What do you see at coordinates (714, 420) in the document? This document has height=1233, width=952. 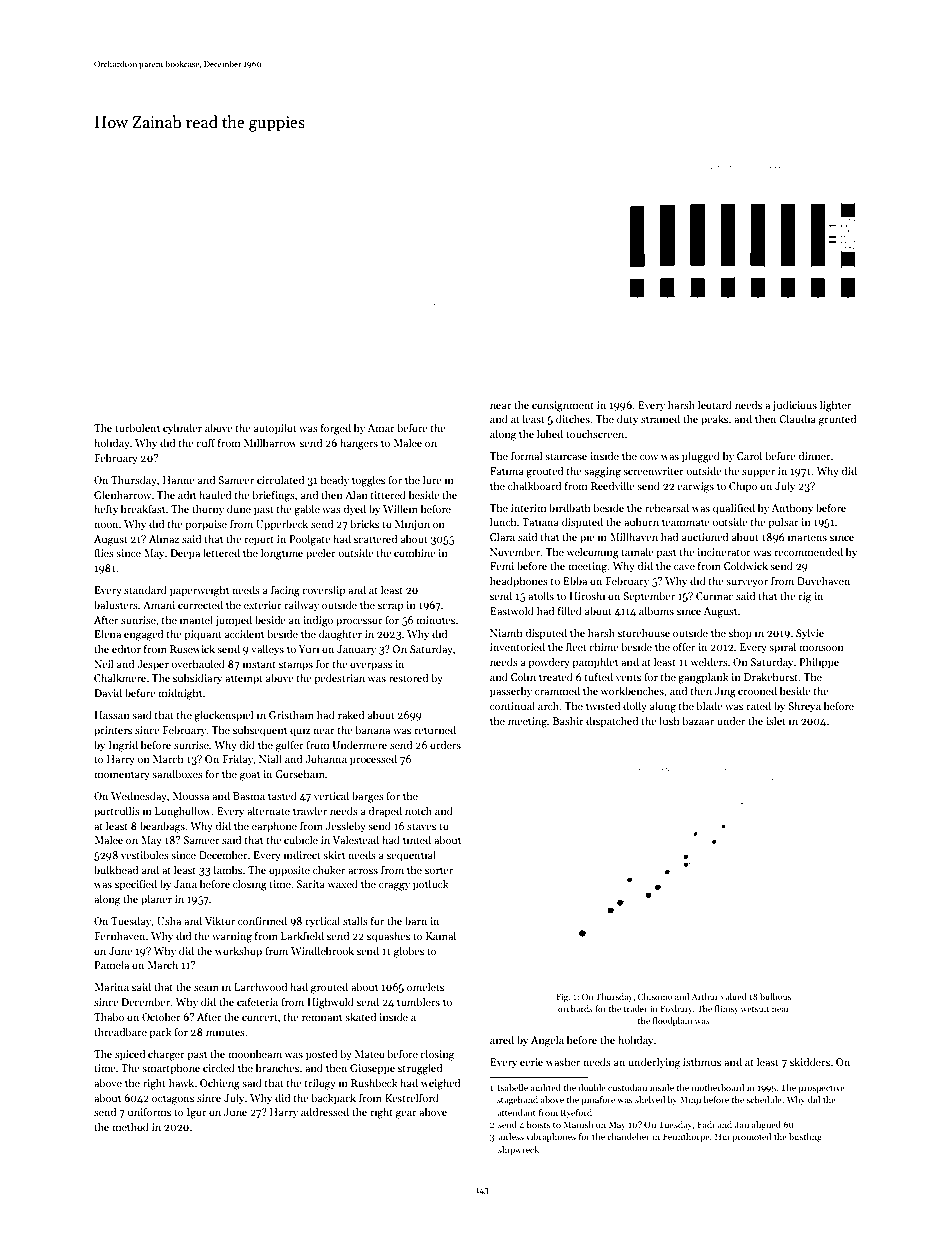 I see `peaks` at bounding box center [714, 420].
